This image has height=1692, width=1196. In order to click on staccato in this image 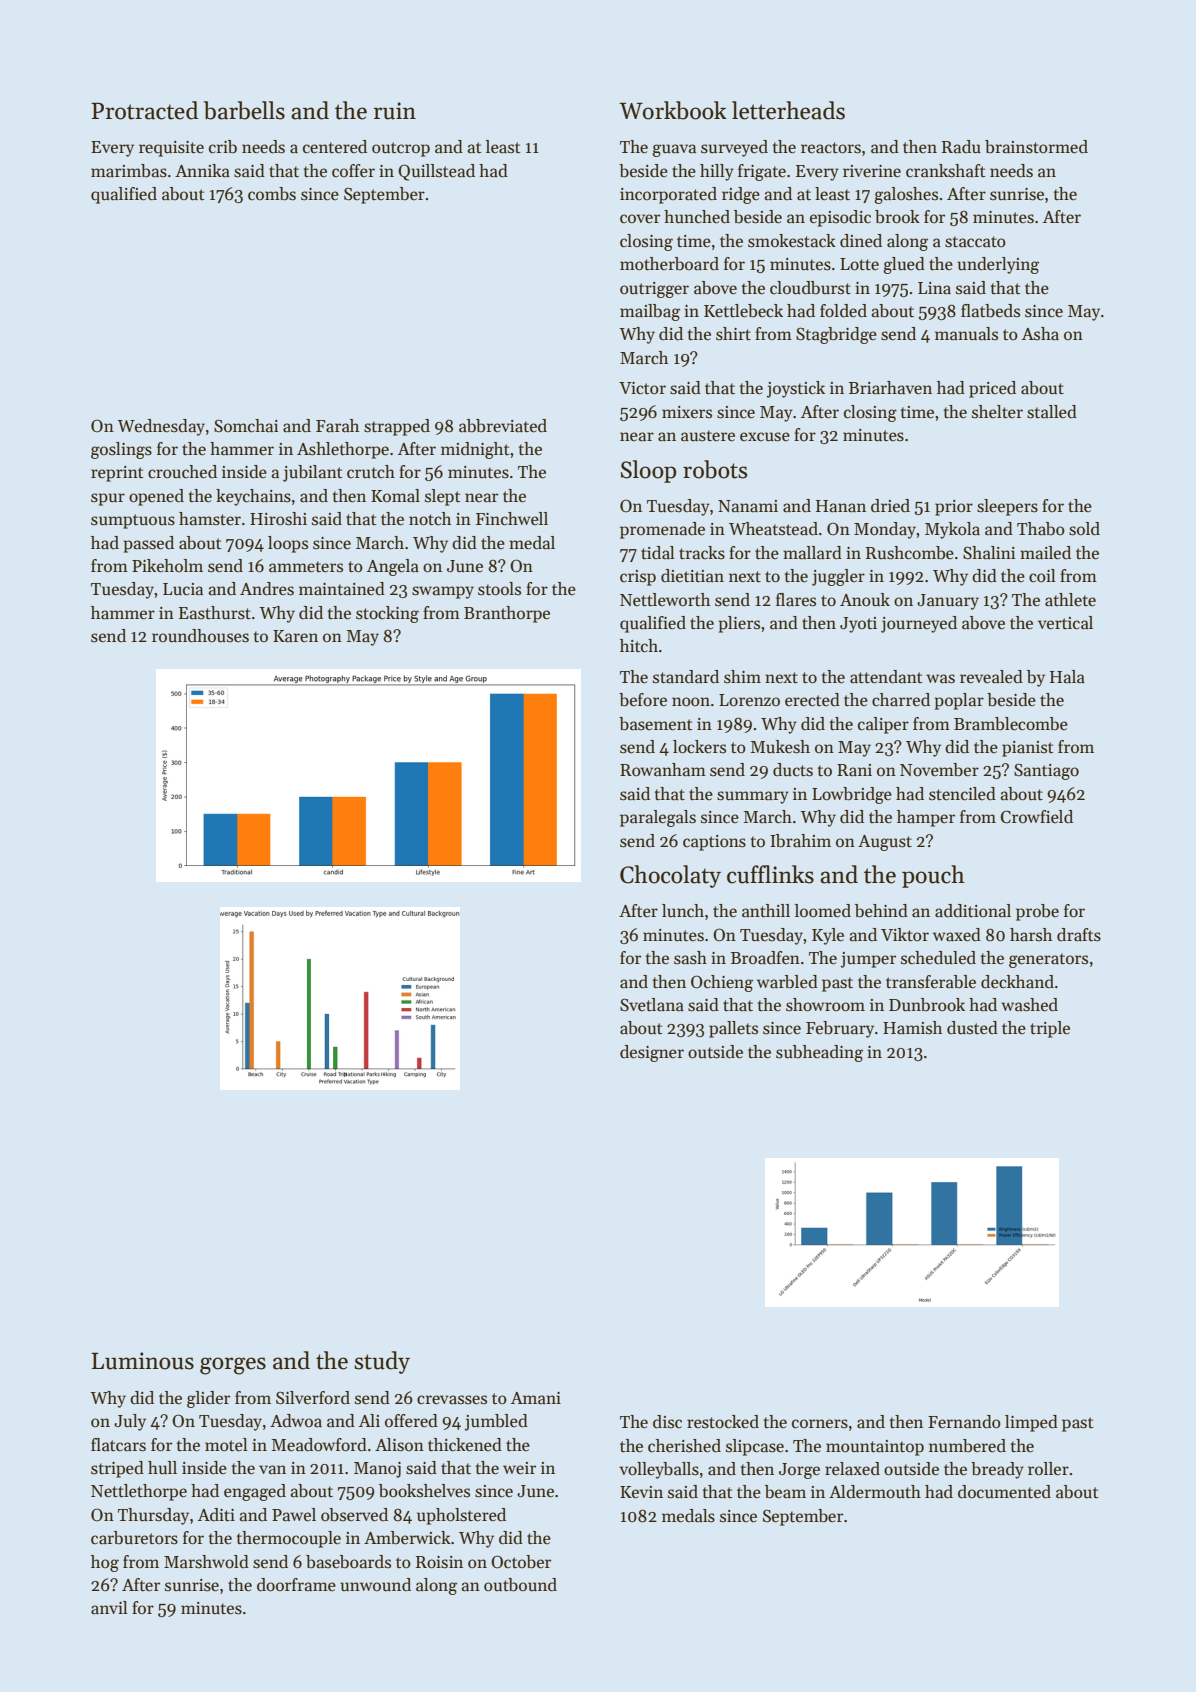, I will do `click(975, 242)`.
